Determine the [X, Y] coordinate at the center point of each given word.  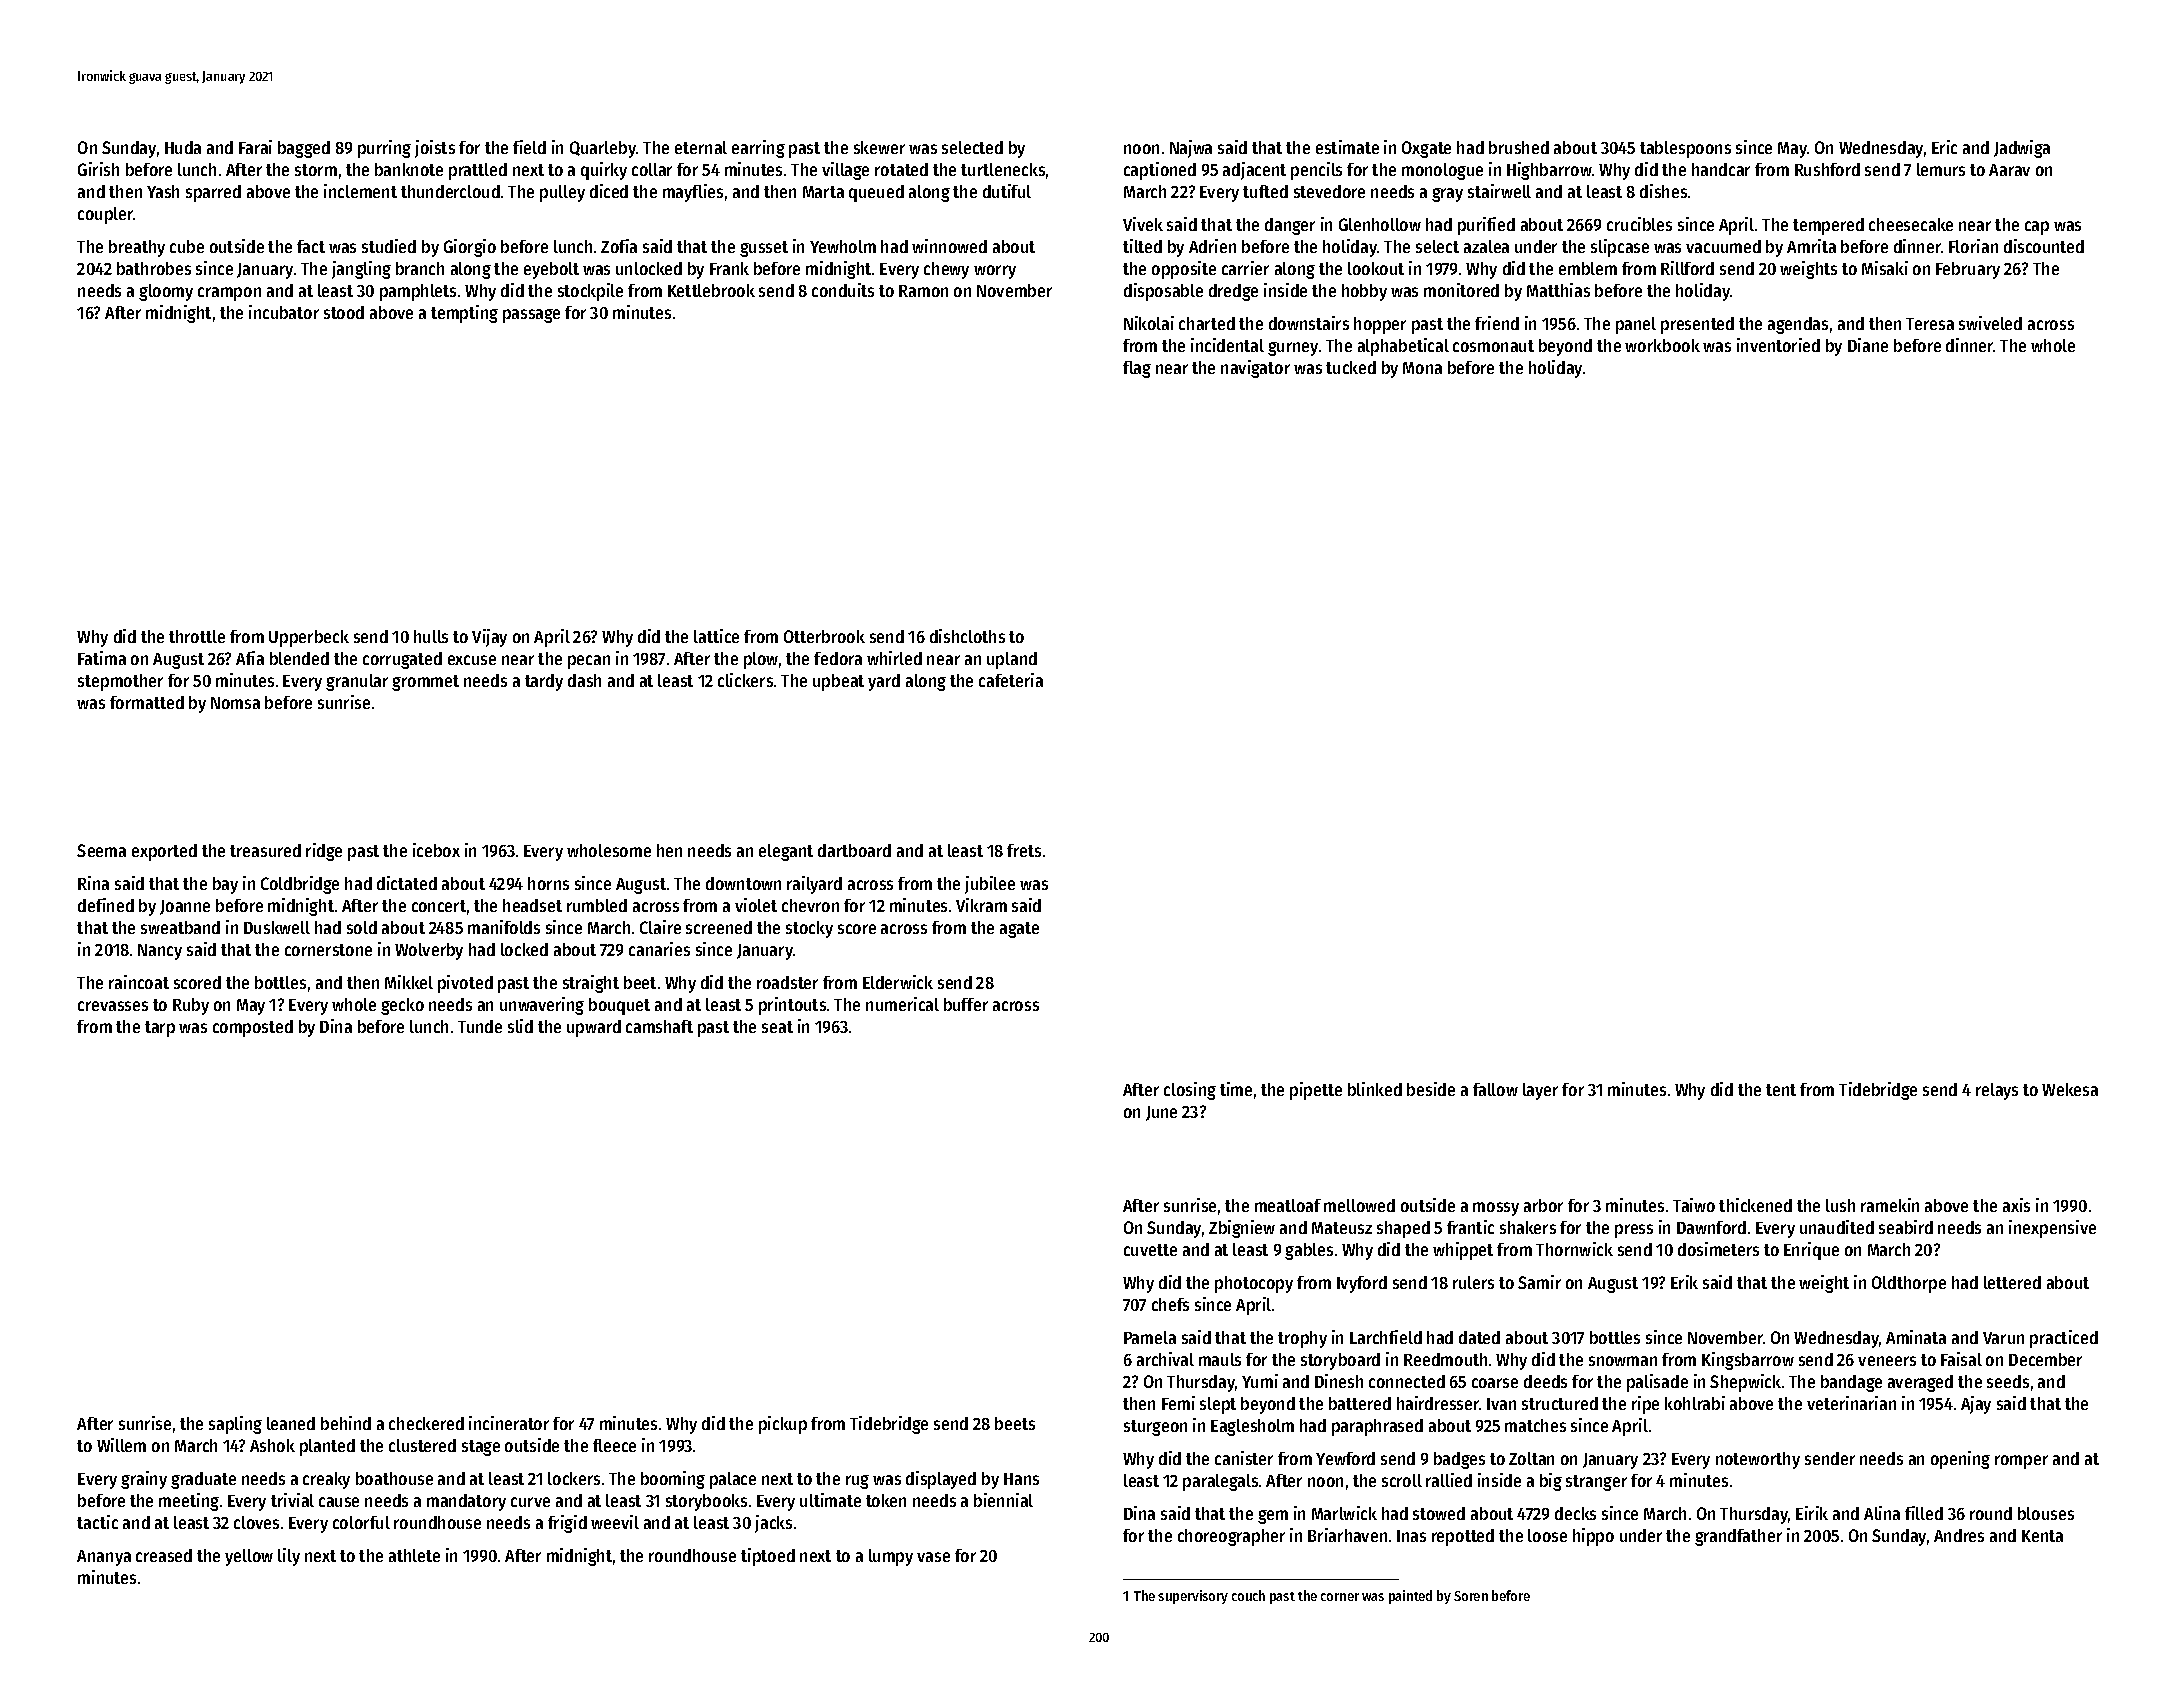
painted [1410, 1597]
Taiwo [1694, 1205]
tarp [160, 1029]
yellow [249, 1557]
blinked [1375, 1089]
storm [316, 170]
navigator [1255, 369]
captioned [1160, 171]
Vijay [489, 638]
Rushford [1827, 169]
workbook [1662, 345]
